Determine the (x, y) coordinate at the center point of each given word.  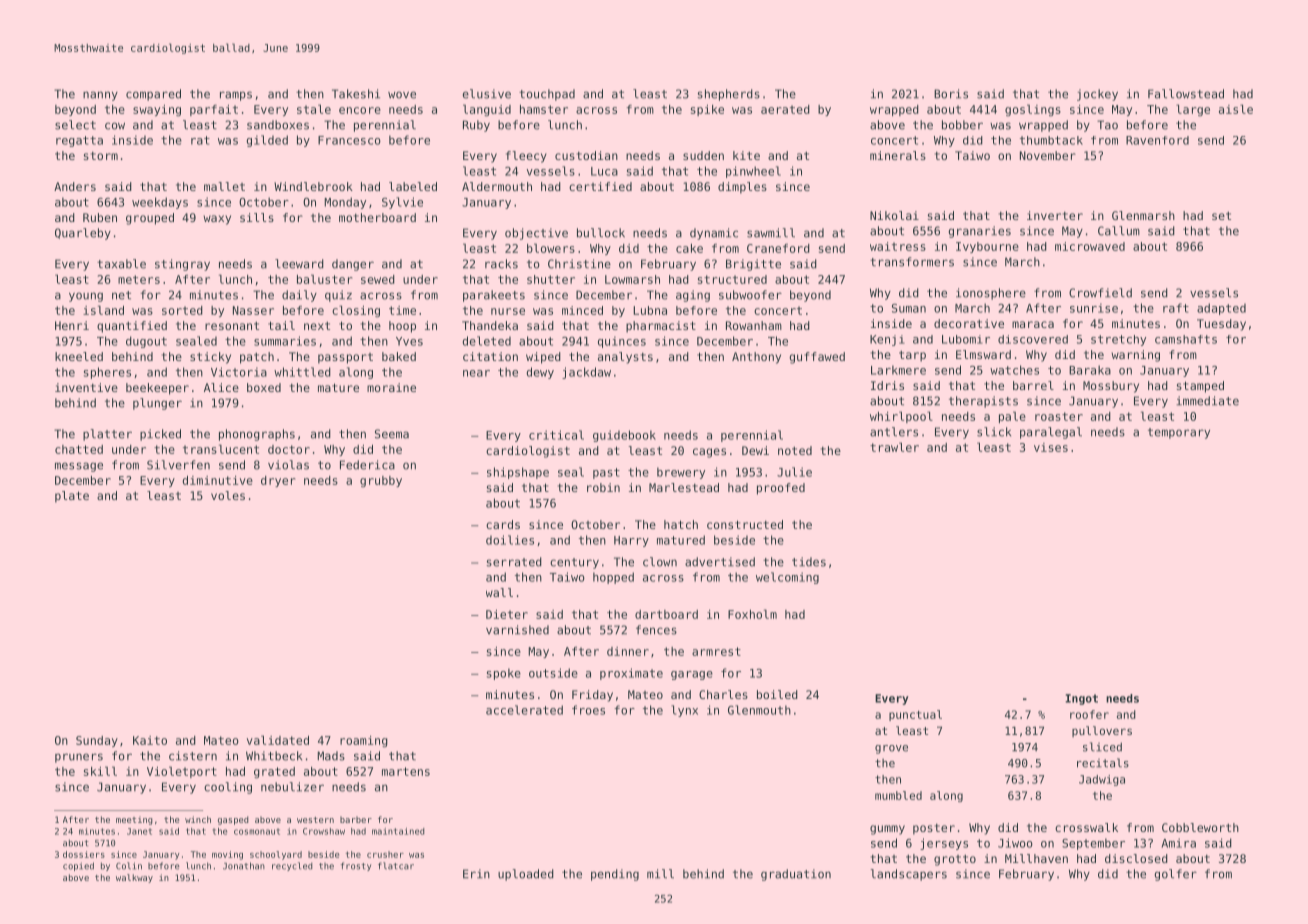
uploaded (526, 875)
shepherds (728, 95)
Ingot (1081, 699)
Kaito (150, 740)
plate (72, 497)
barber (356, 819)
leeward (299, 264)
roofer (1089, 714)
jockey (1097, 95)
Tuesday (1221, 325)
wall (499, 592)
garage (692, 675)
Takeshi (356, 94)
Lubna (650, 310)
